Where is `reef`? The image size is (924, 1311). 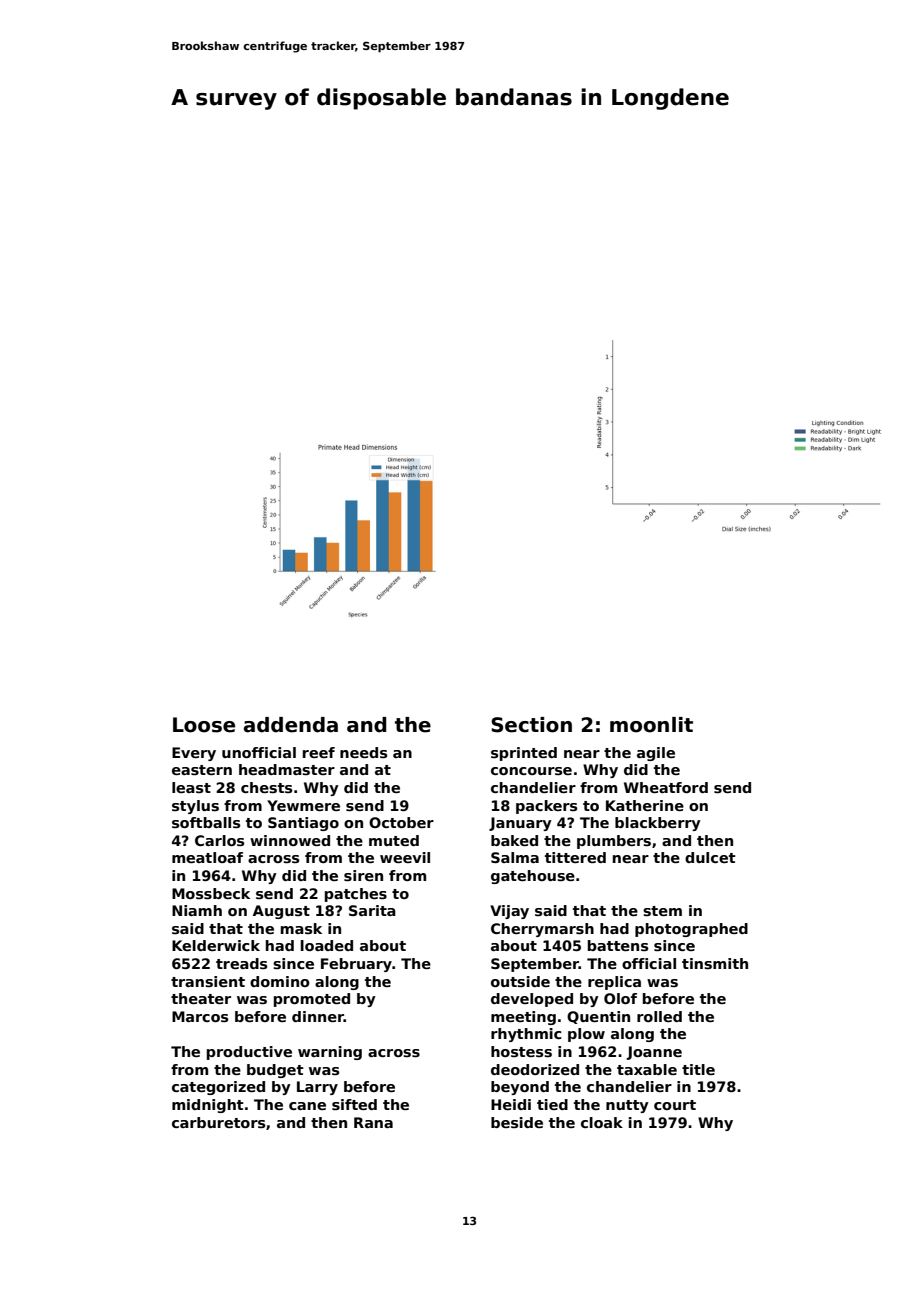 reef is located at coordinates (319, 752).
